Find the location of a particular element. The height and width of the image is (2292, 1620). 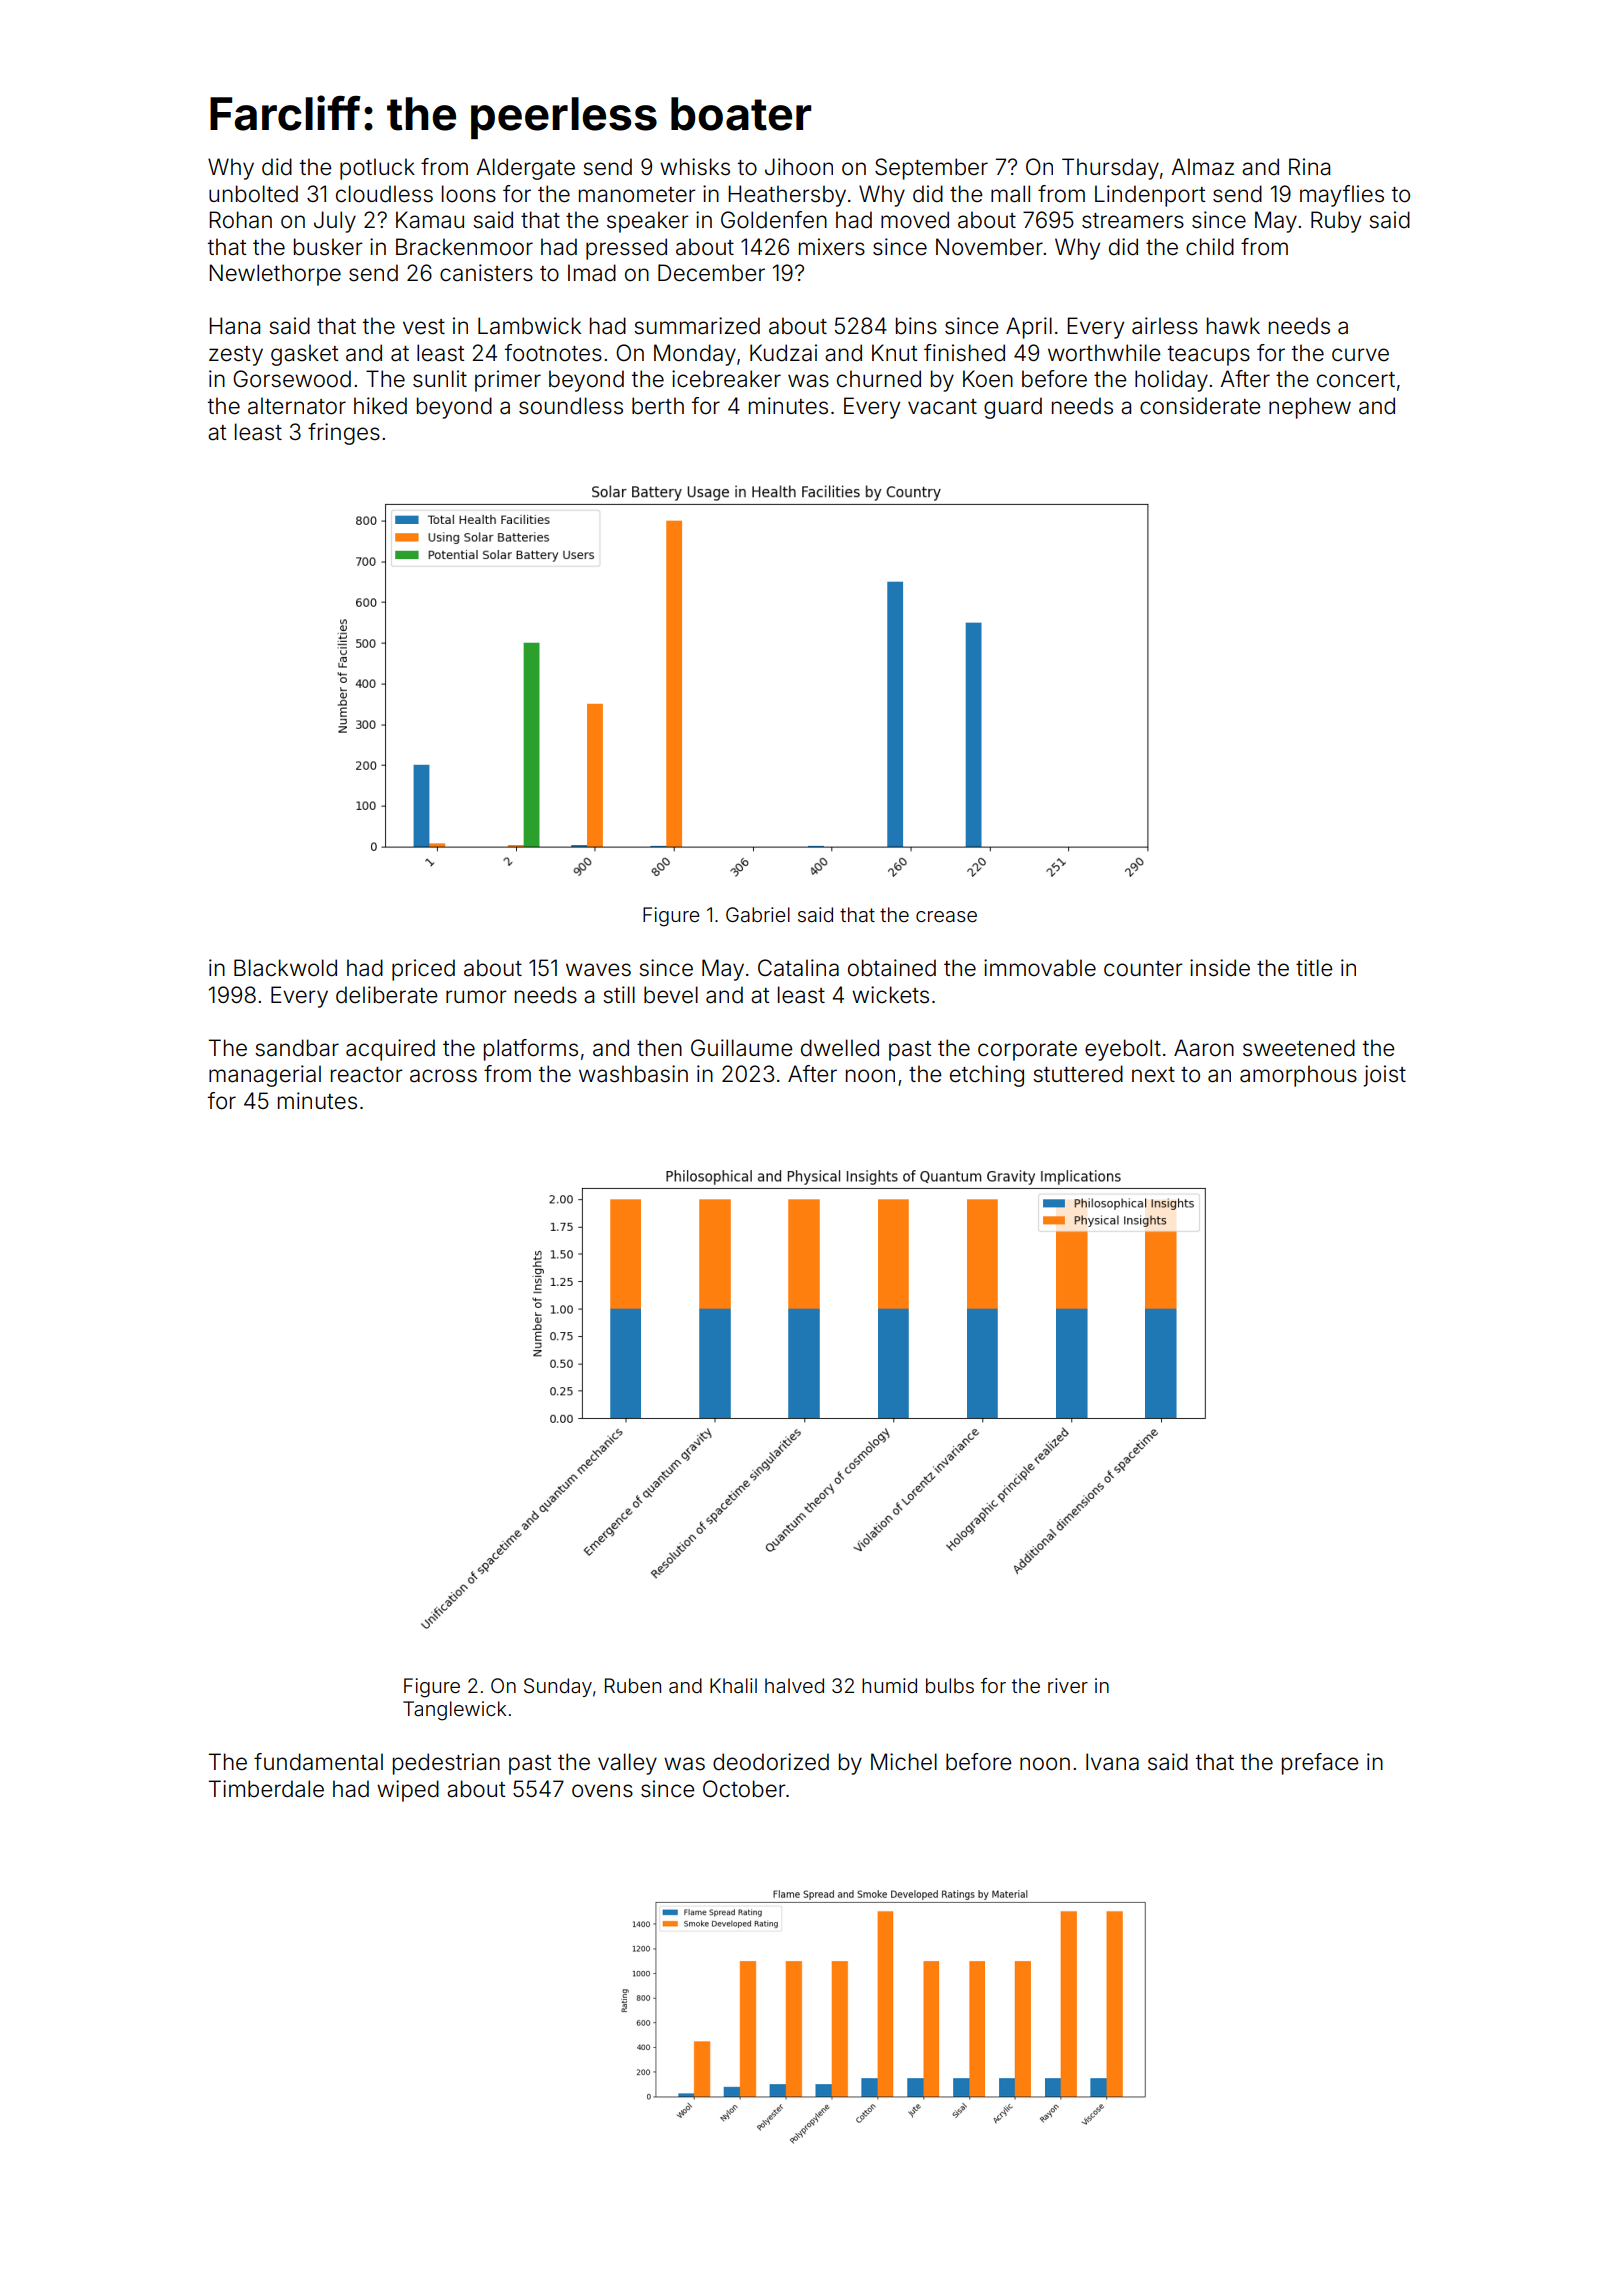

Almaz is located at coordinates (1202, 167).
